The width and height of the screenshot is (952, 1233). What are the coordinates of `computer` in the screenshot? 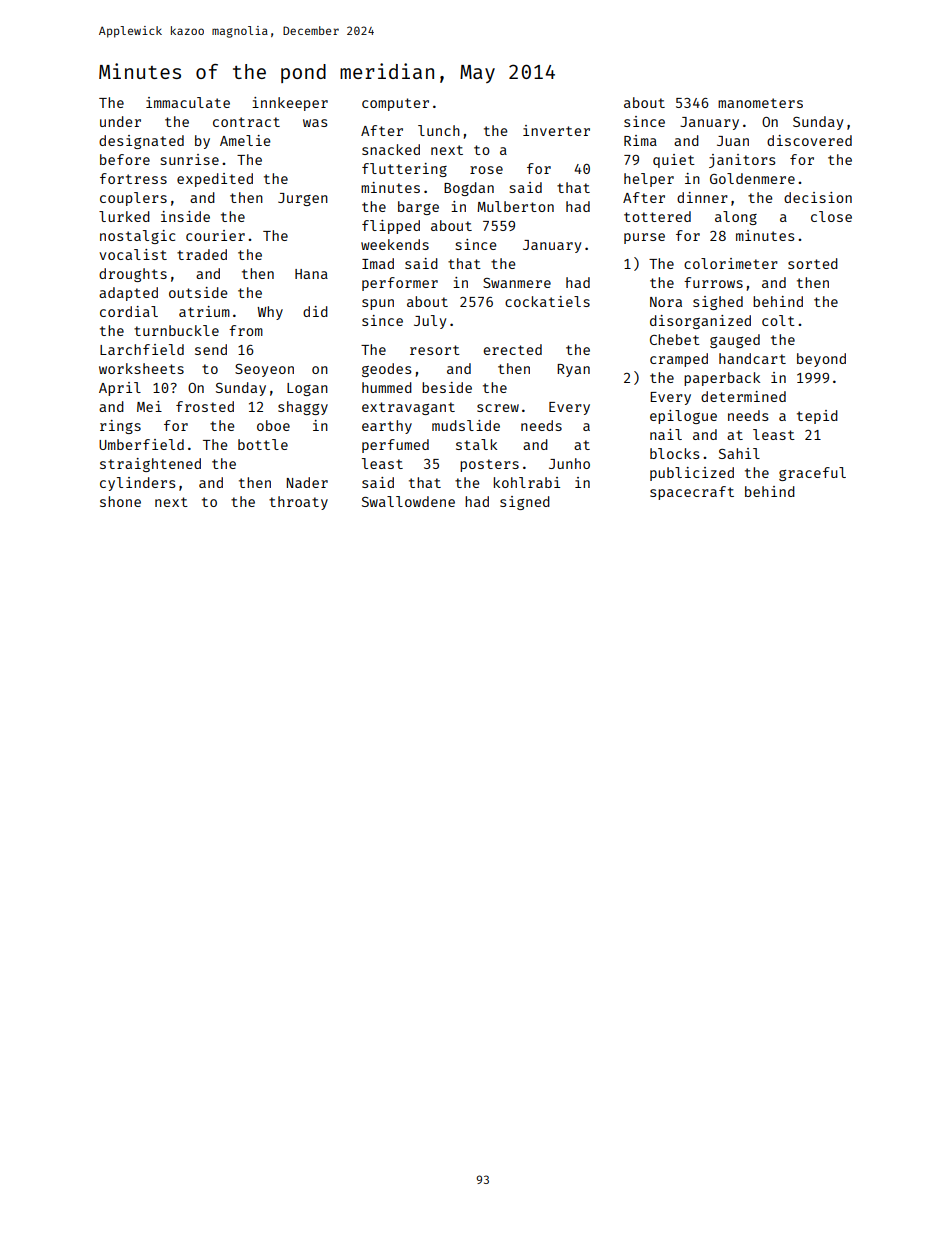 It's located at (395, 104).
